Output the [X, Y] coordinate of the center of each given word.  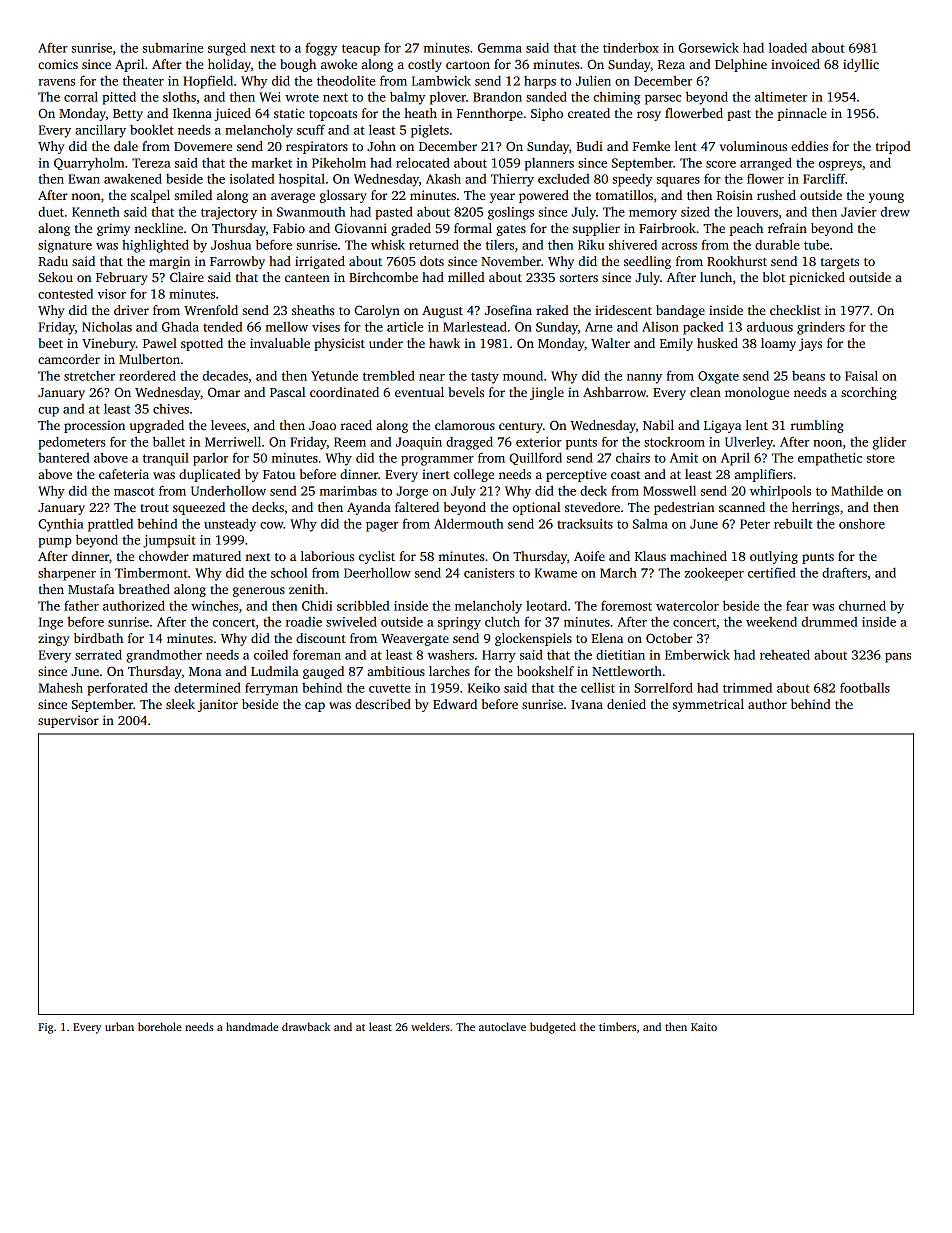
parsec [663, 100]
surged [227, 49]
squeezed [199, 508]
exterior [539, 442]
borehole [160, 1026]
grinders [821, 328]
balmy [407, 98]
